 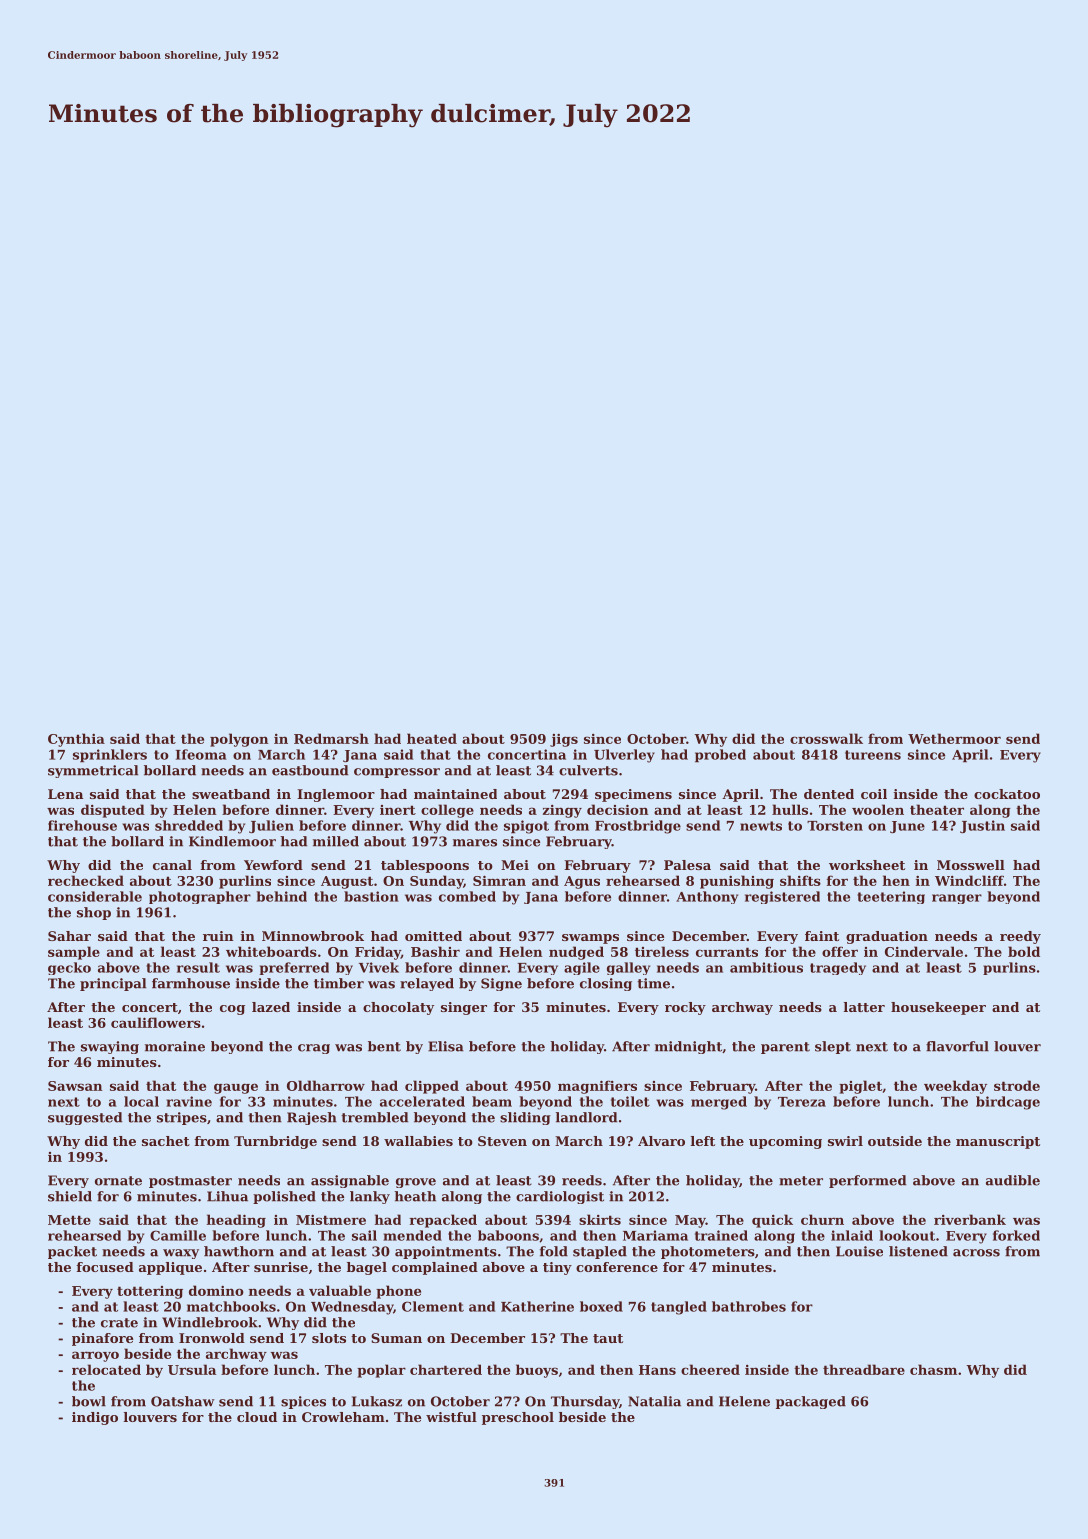 What do you see at coordinates (178, 1235) in the screenshot?
I see `Camille` at bounding box center [178, 1235].
